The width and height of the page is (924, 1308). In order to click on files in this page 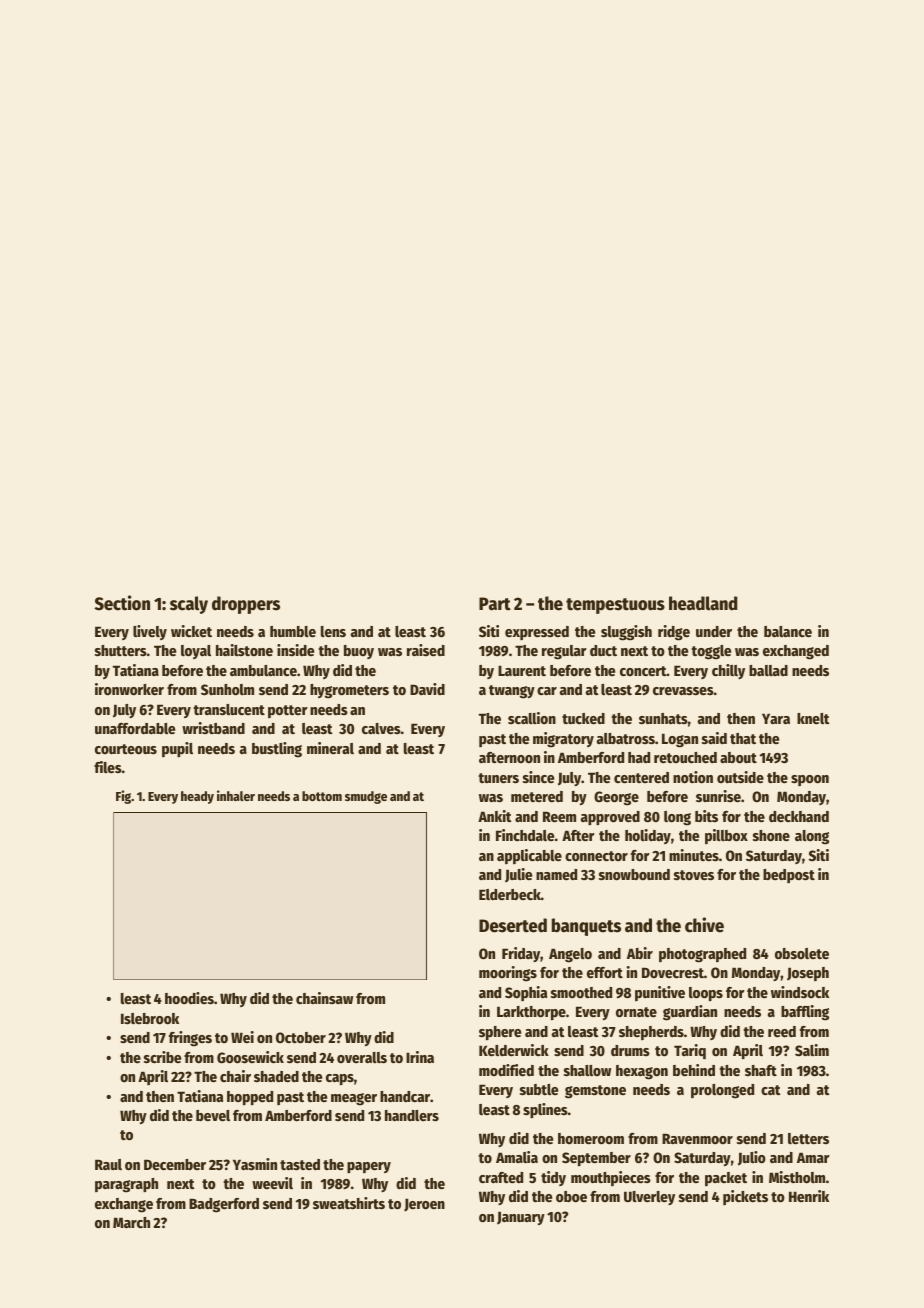, I will do `click(108, 767)`.
